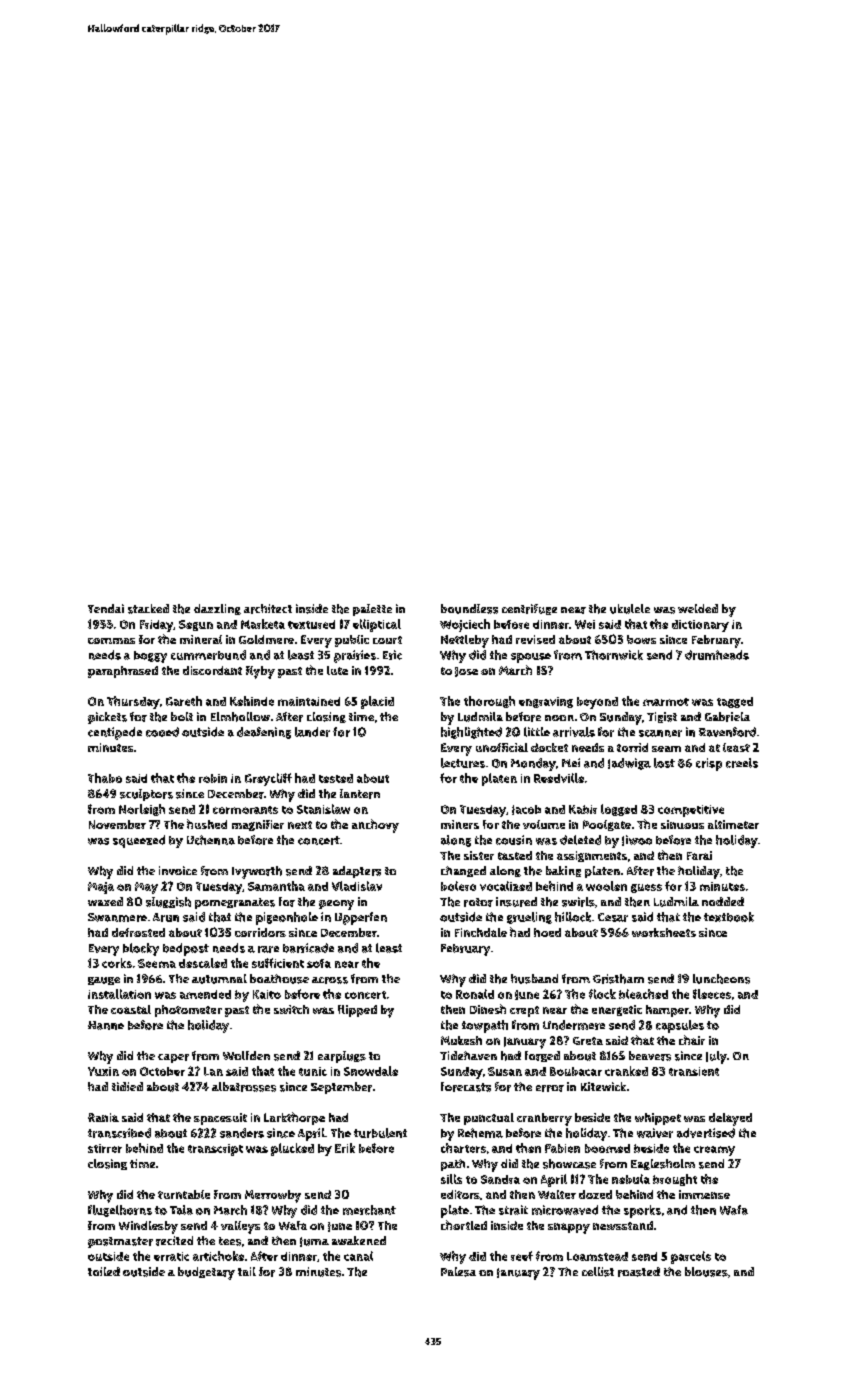  Describe the element at coordinates (475, 994) in the screenshot. I see `Ronald` at that location.
